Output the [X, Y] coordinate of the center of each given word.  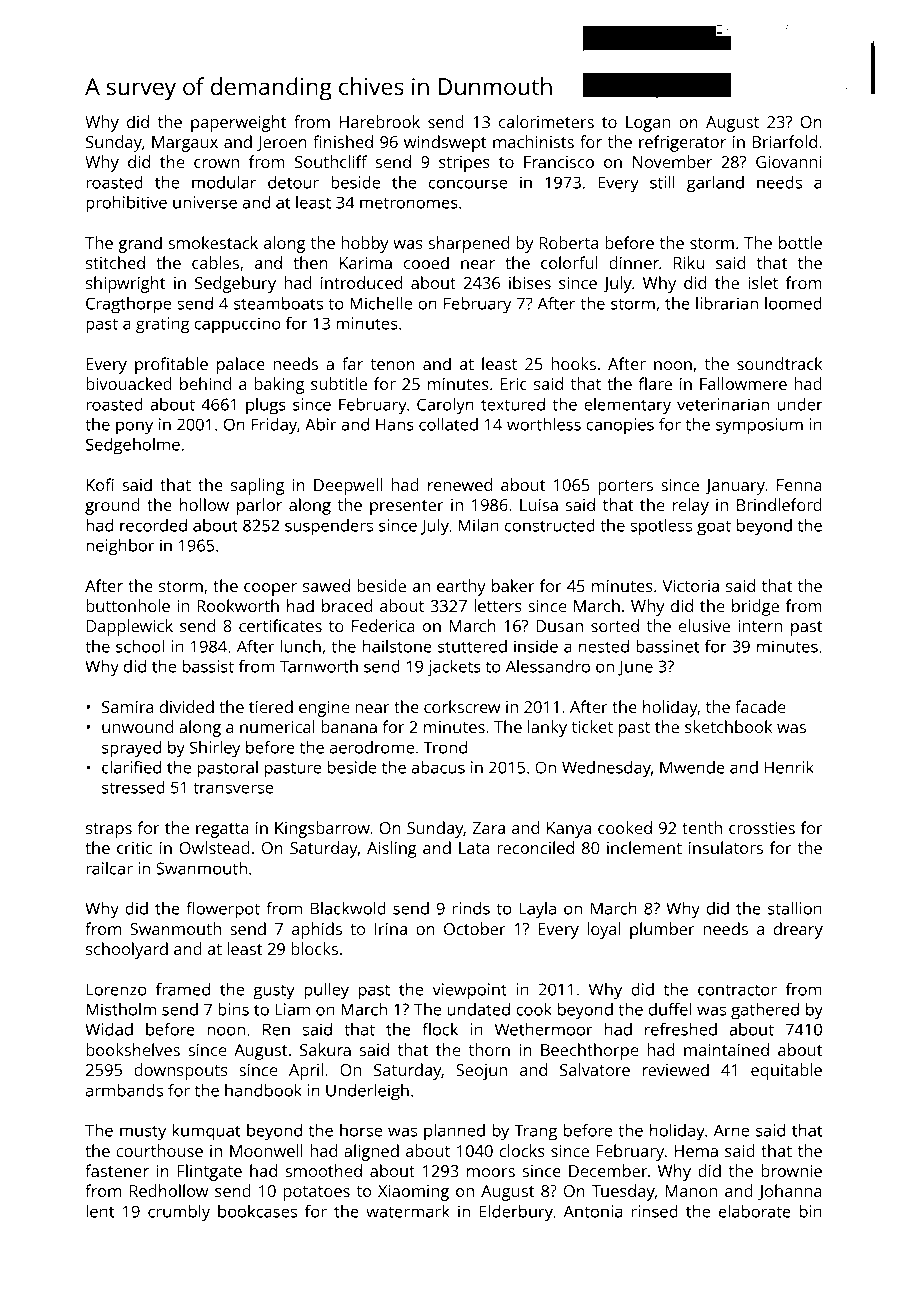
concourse [468, 184]
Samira [127, 707]
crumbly [179, 1213]
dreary [798, 930]
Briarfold [785, 141]
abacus [438, 767]
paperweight [238, 123]
